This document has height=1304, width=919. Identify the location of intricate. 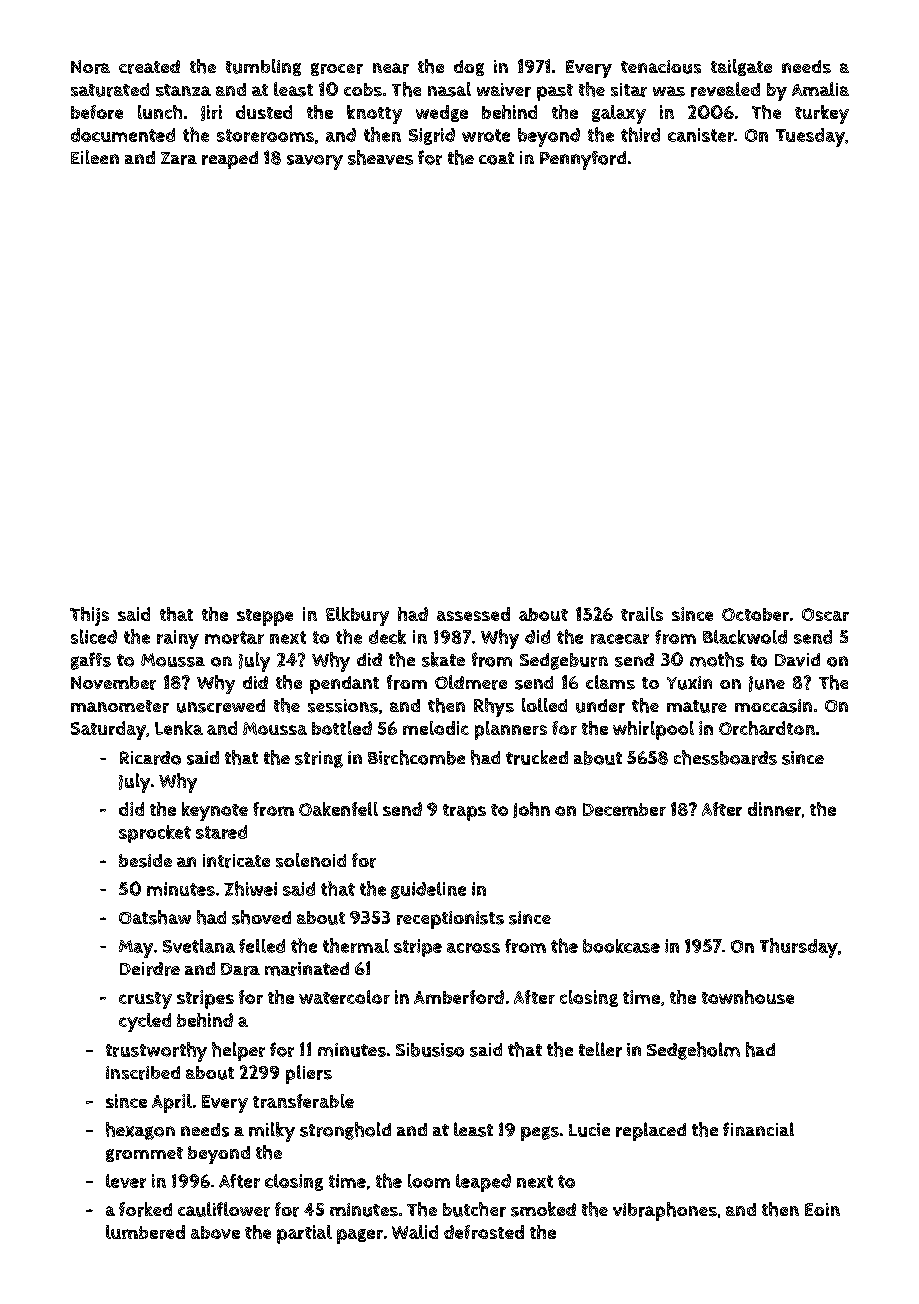
(236, 861).
